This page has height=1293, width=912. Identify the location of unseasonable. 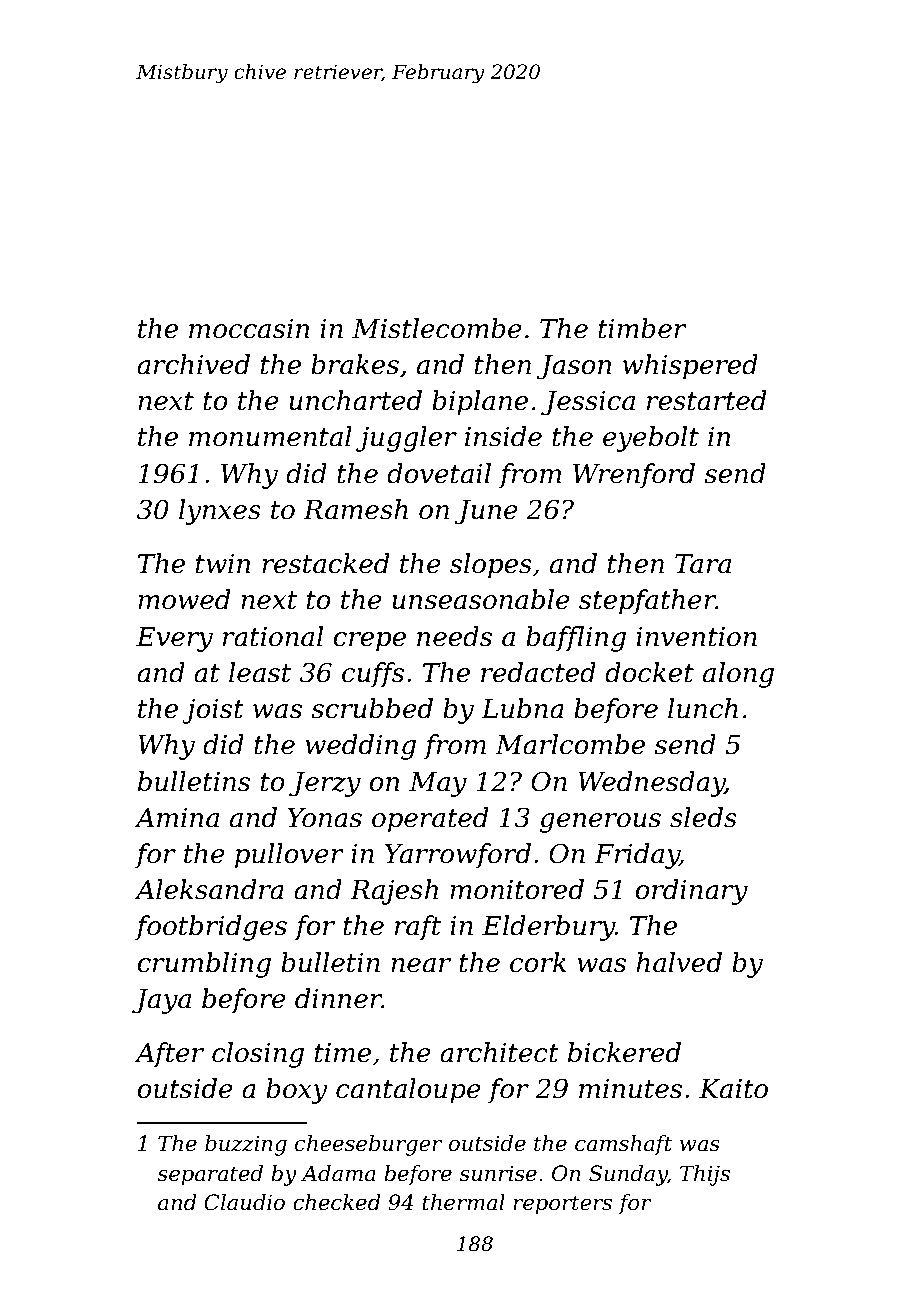
(481, 599).
